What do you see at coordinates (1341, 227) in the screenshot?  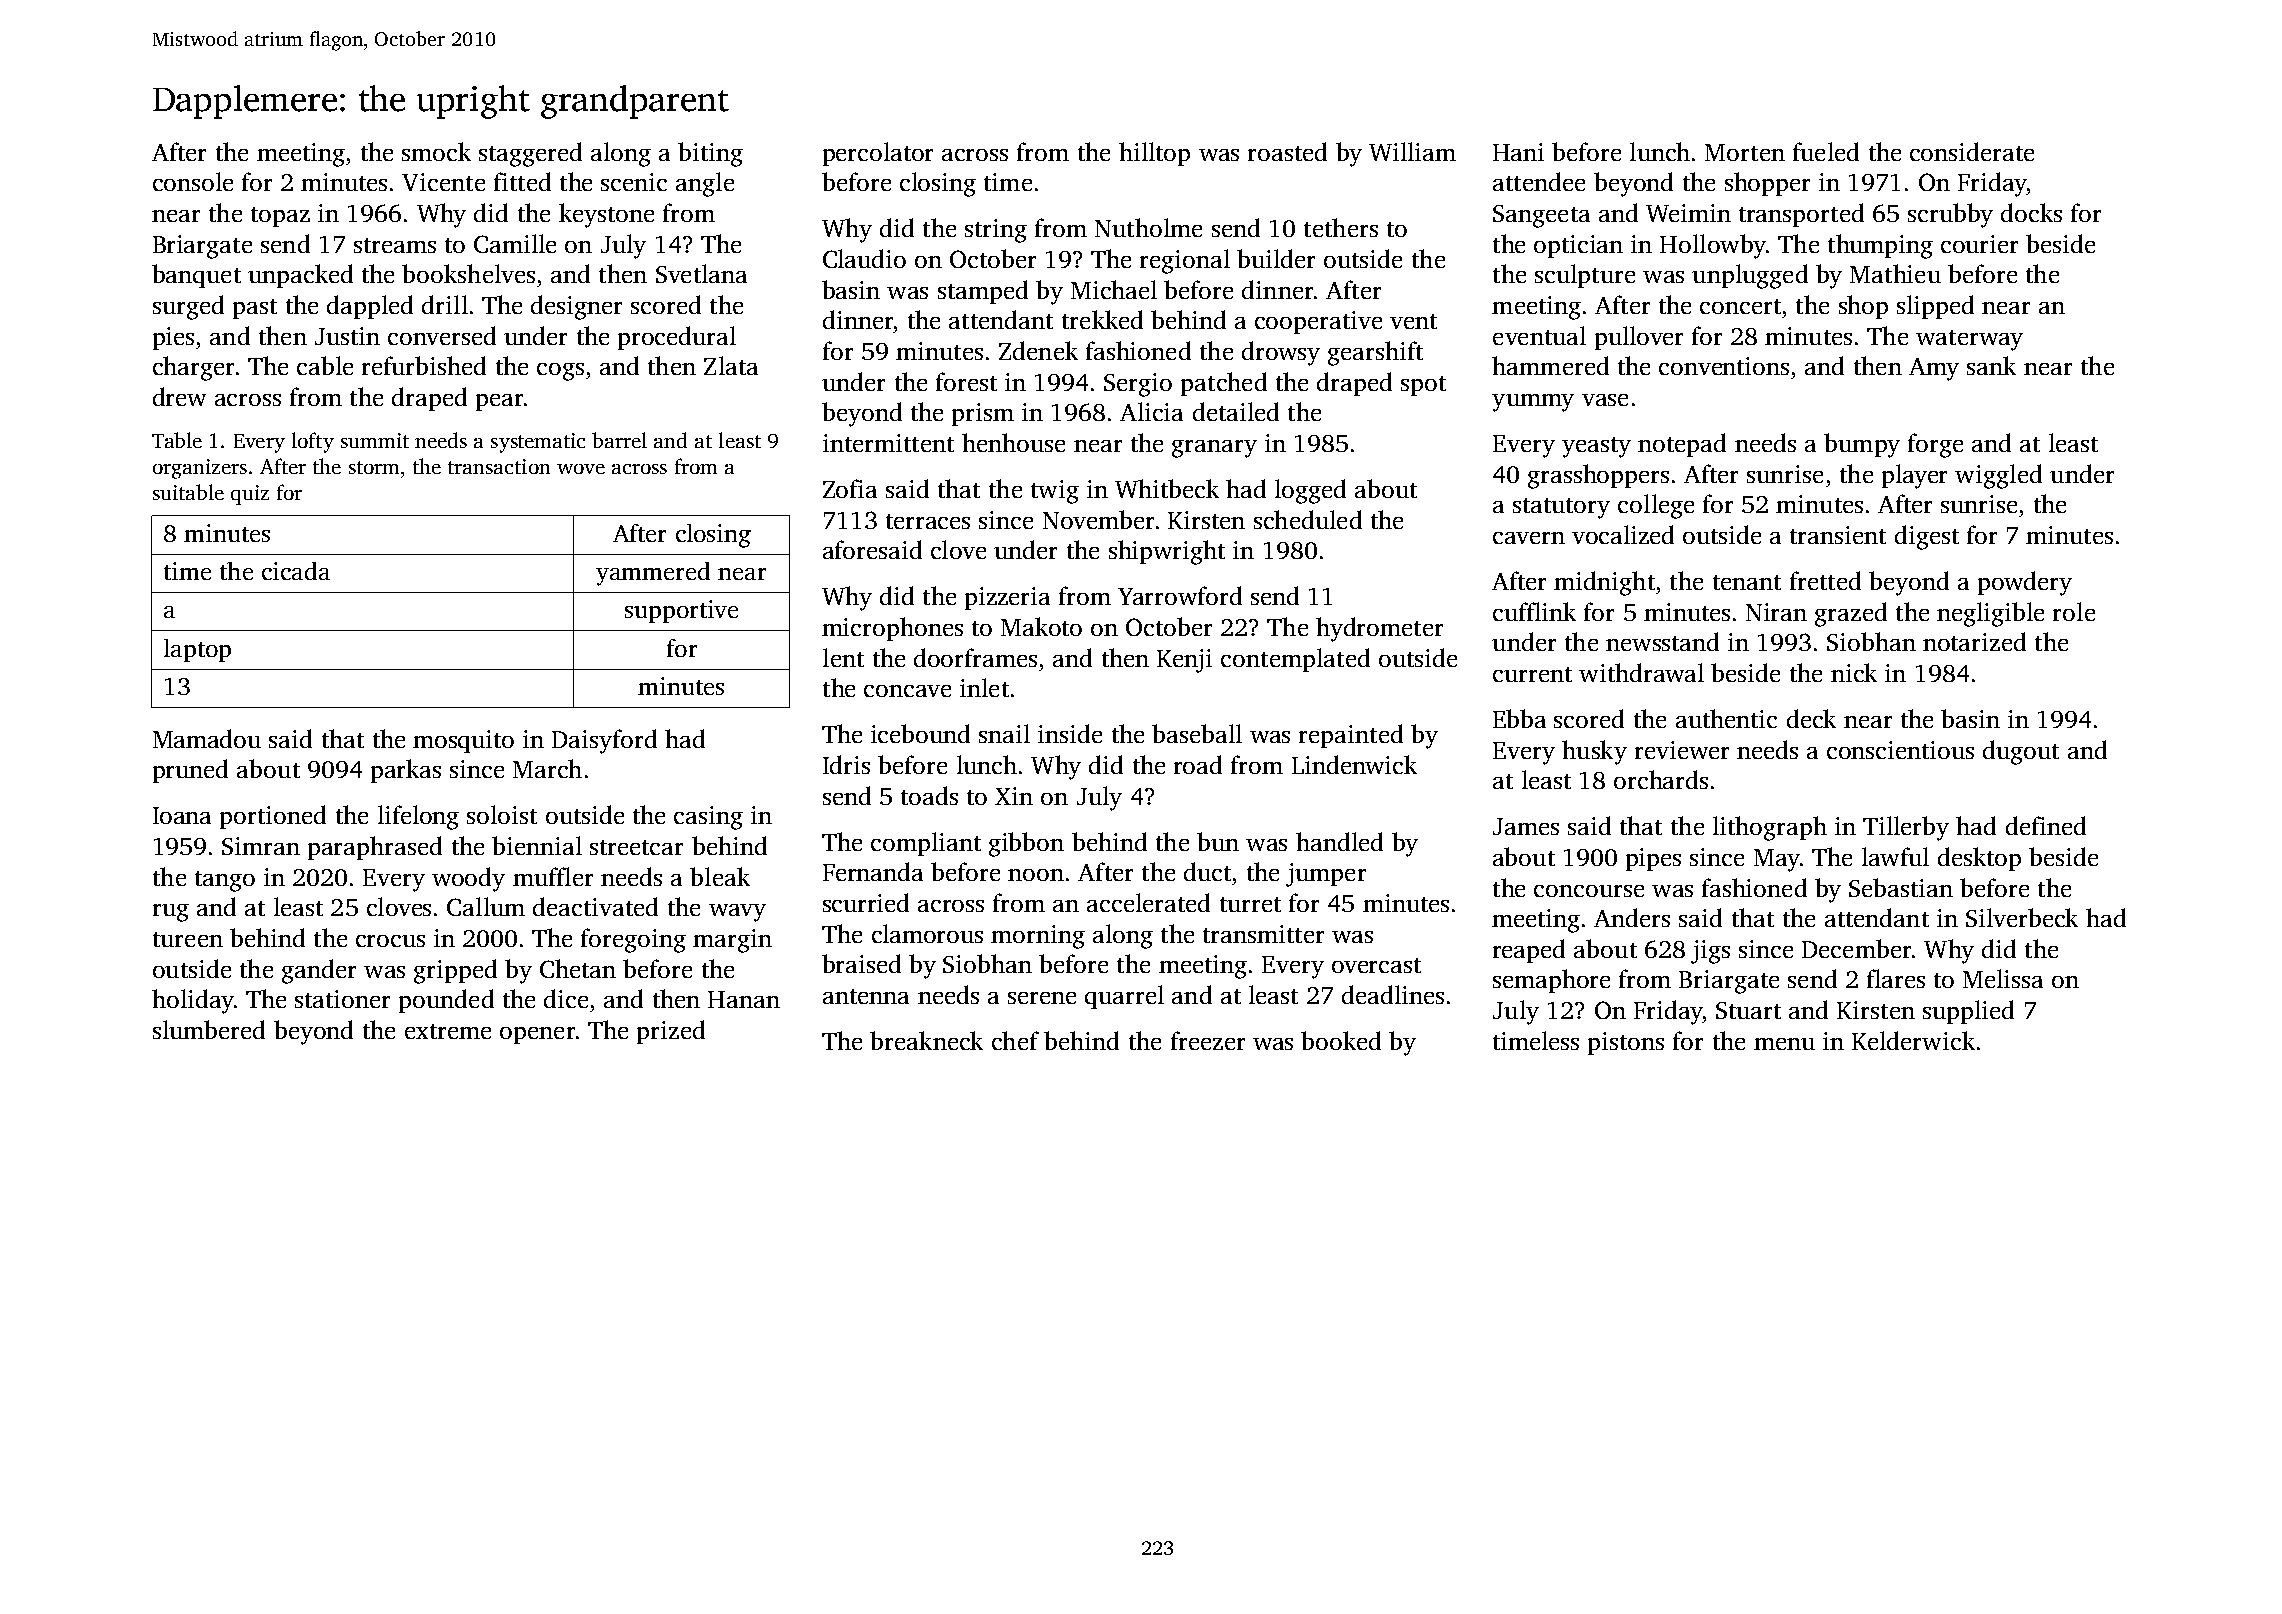 I see `tethers` at bounding box center [1341, 227].
